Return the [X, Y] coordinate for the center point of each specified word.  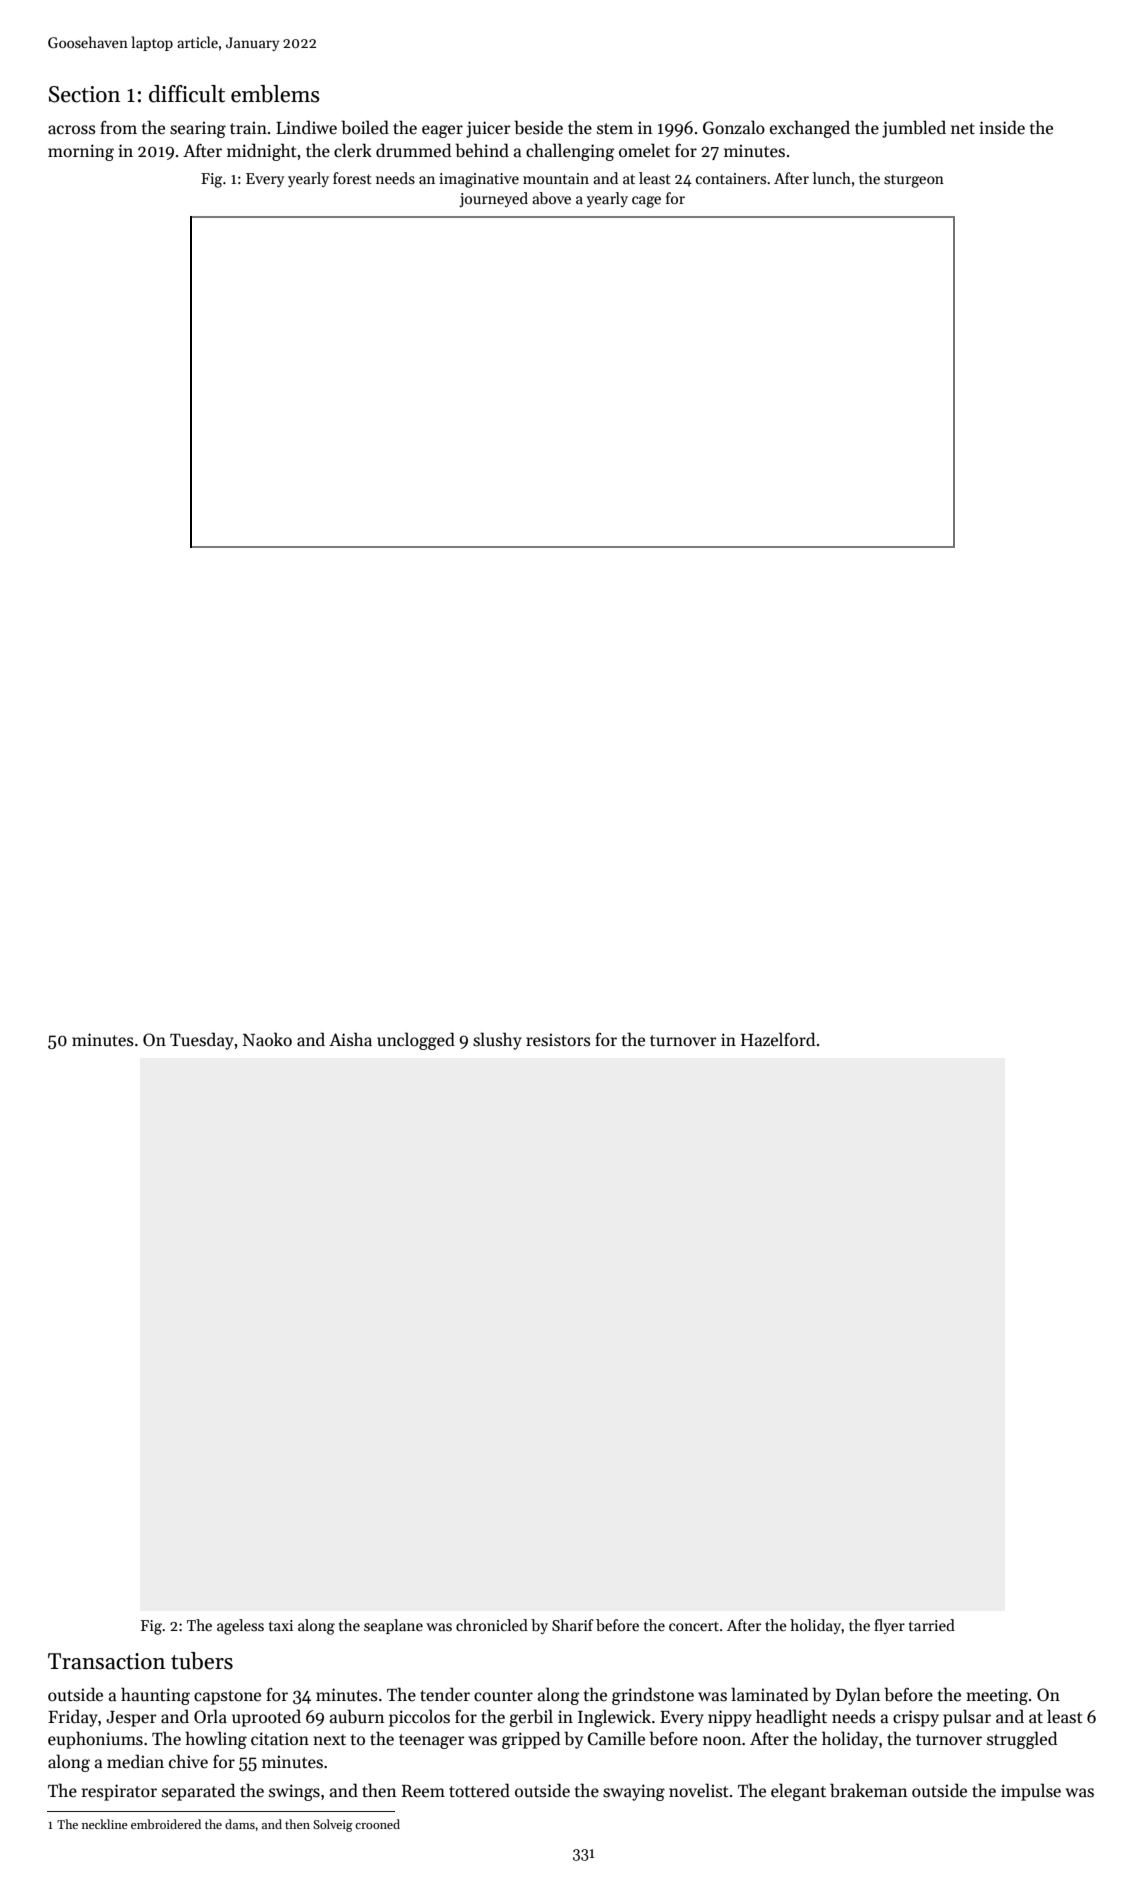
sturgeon [914, 181]
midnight [262, 152]
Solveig [333, 1825]
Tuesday [202, 1041]
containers [731, 178]
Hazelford [778, 1039]
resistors [558, 1040]
